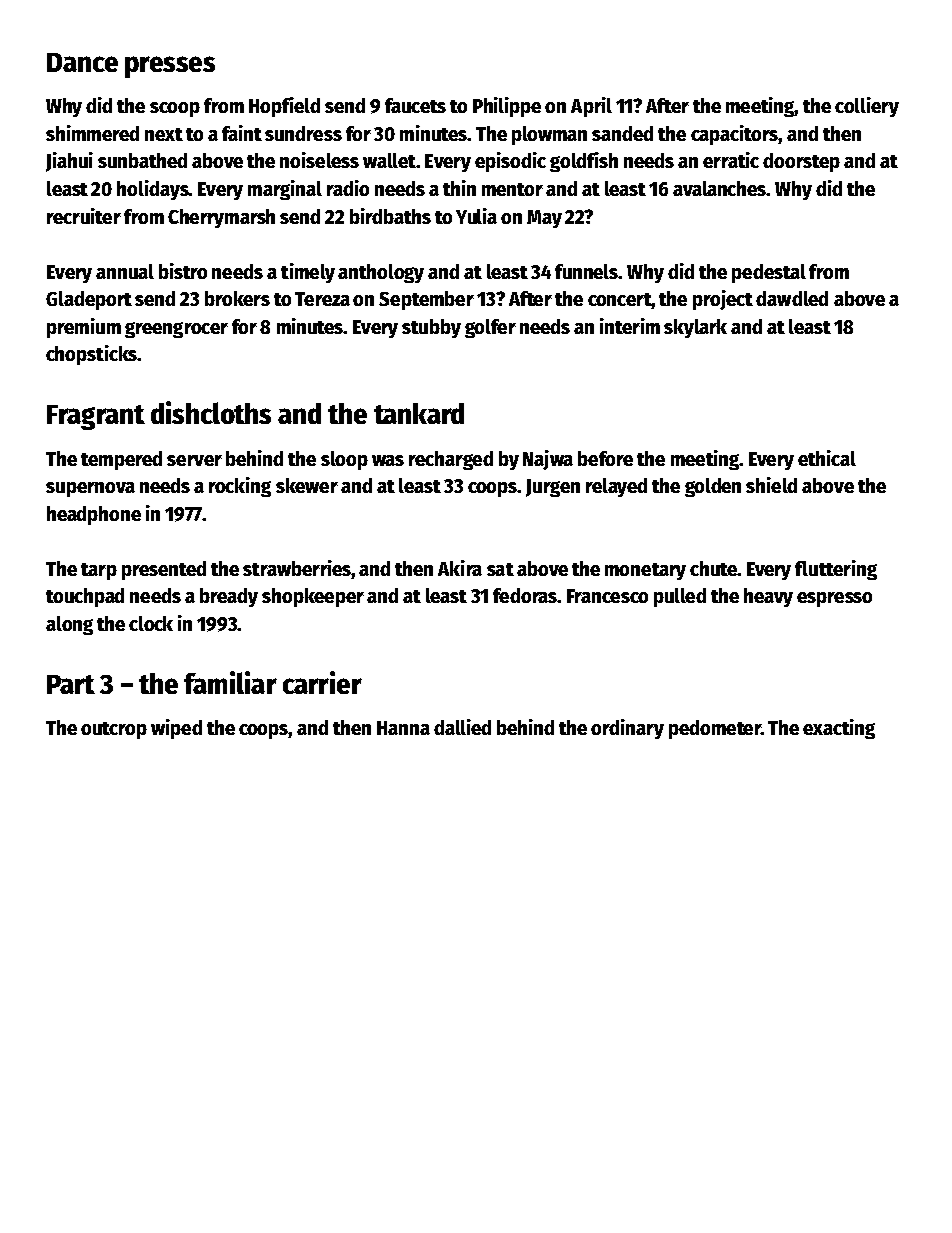  What do you see at coordinates (801, 162) in the page?
I see `doorstep` at bounding box center [801, 162].
